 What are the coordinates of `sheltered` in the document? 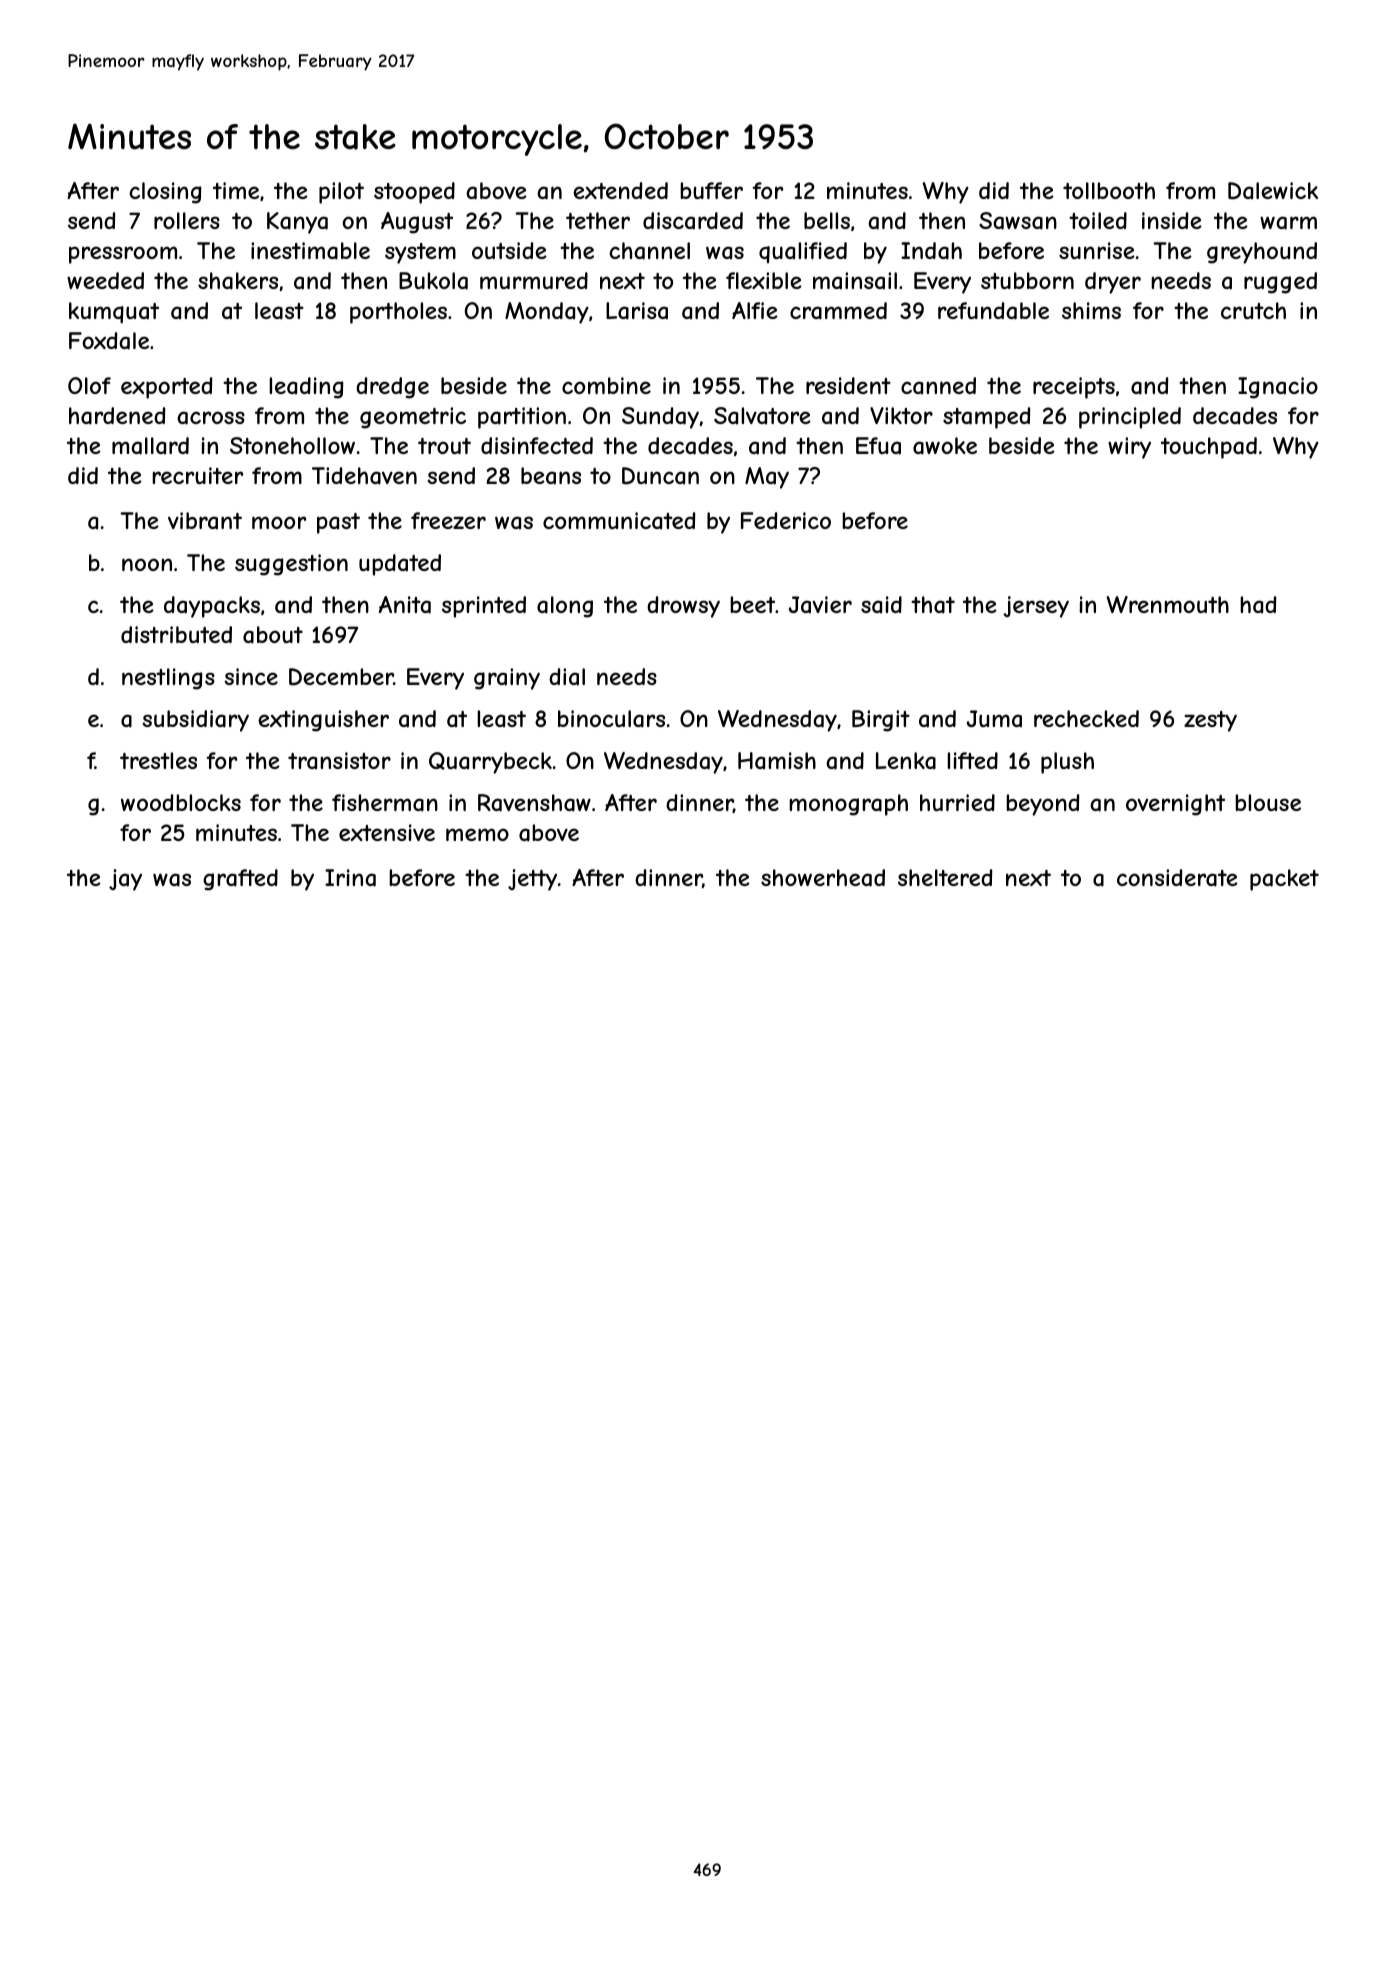 It's located at (945, 877).
